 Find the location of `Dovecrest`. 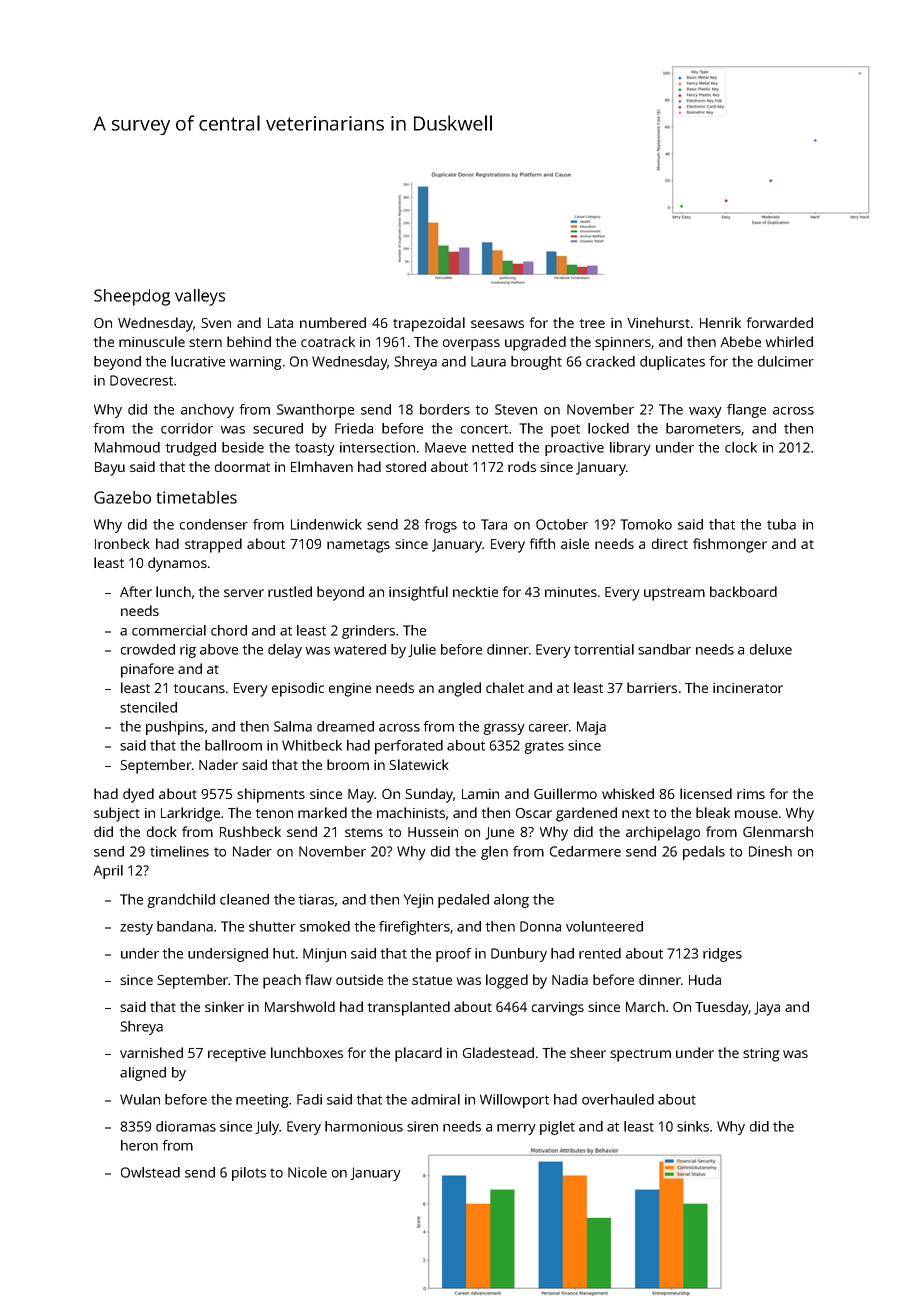

Dovecrest is located at coordinates (141, 380).
